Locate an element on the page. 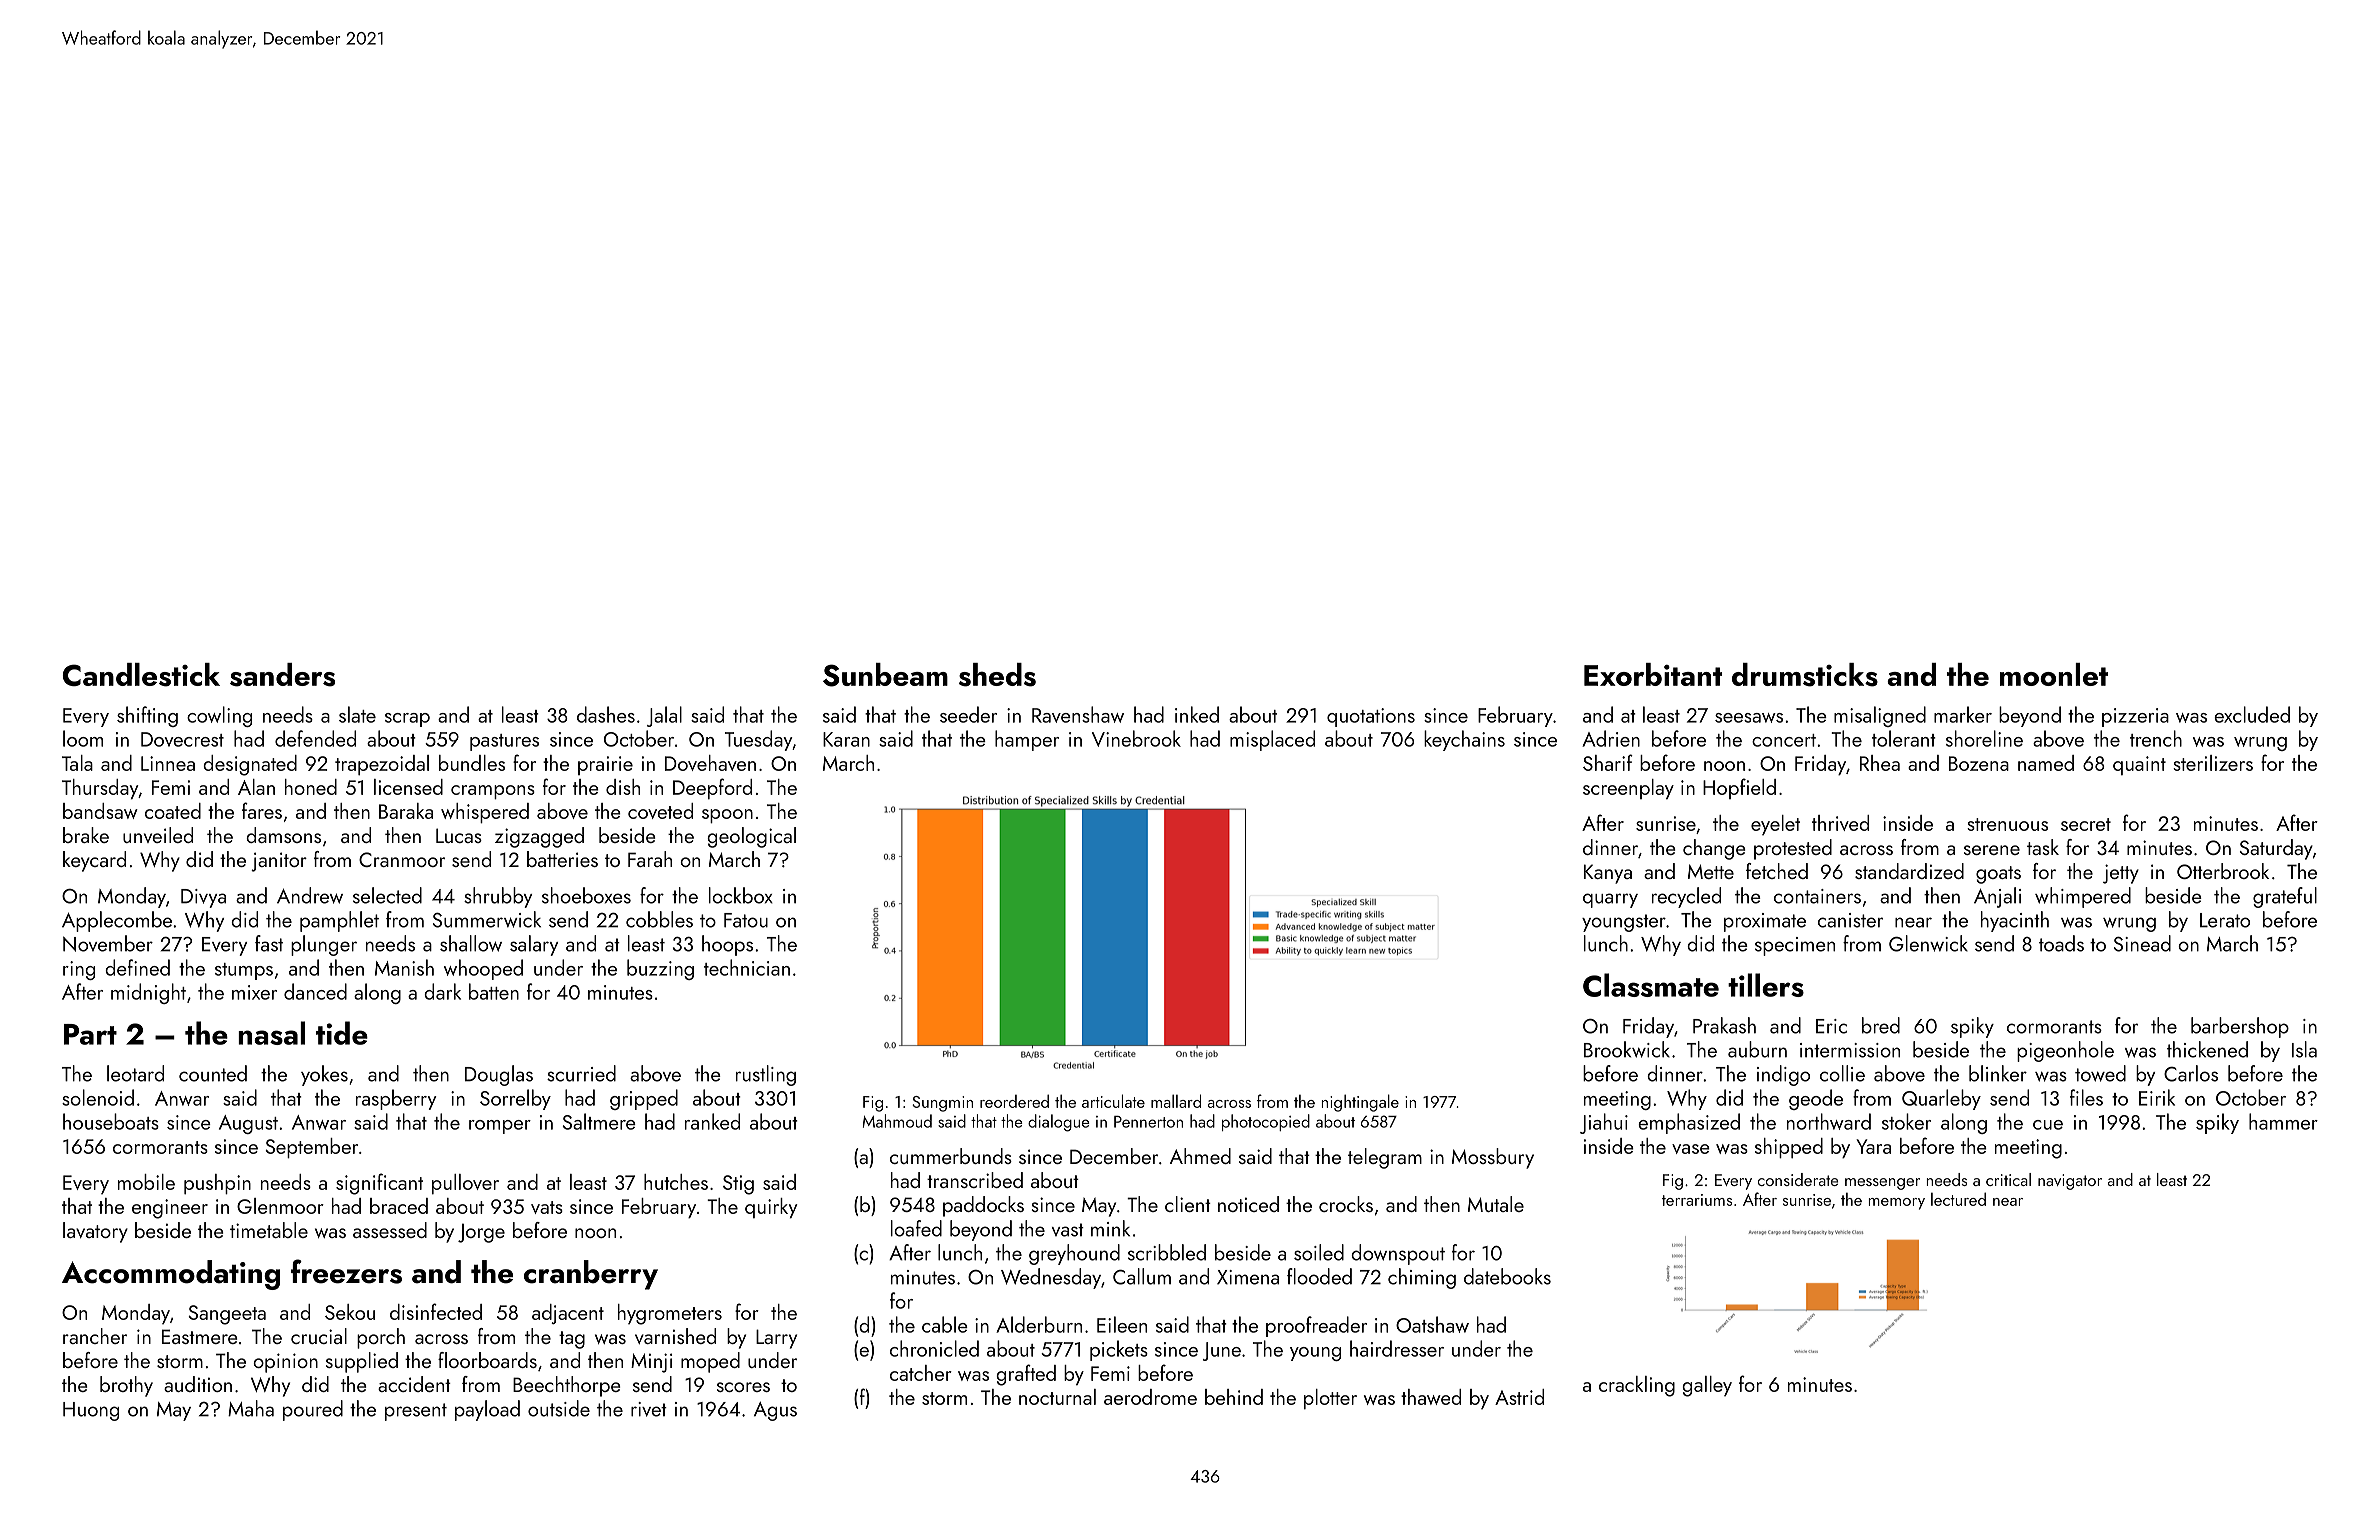 This image has height=1540, width=2380. telegram is located at coordinates (1385, 1158).
